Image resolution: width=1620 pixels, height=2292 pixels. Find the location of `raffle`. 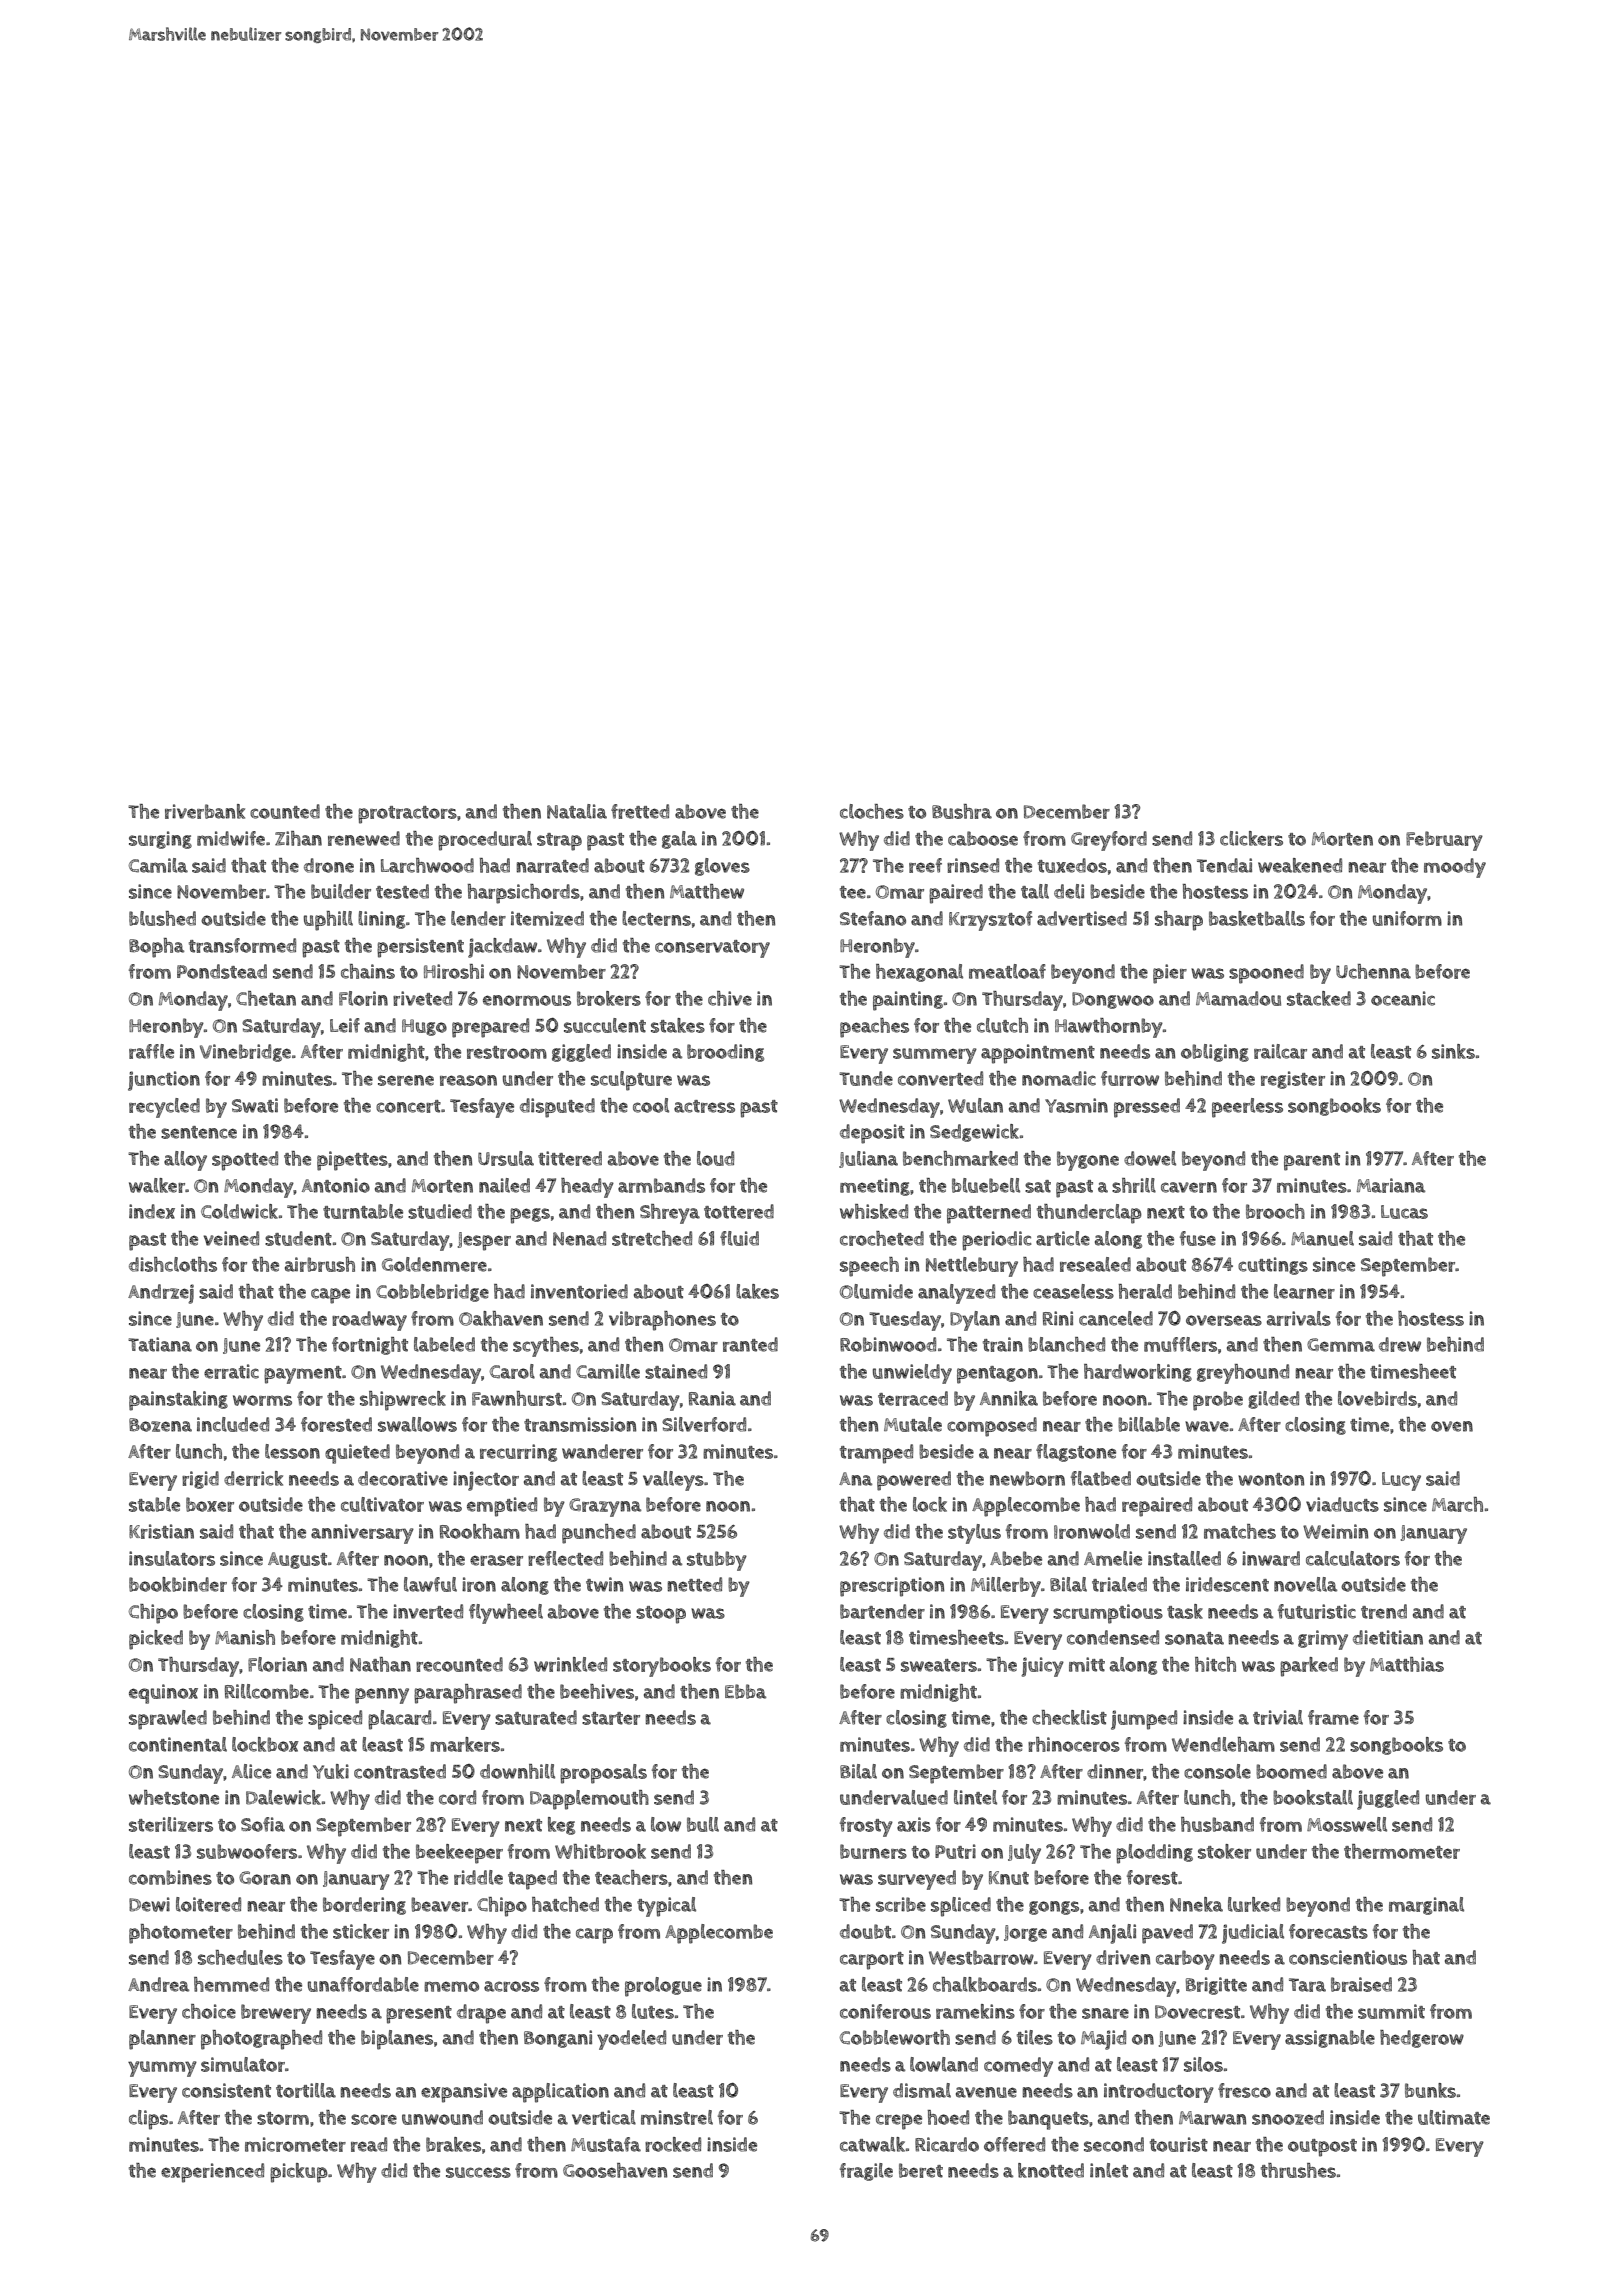

raffle is located at coordinates (151, 1051).
